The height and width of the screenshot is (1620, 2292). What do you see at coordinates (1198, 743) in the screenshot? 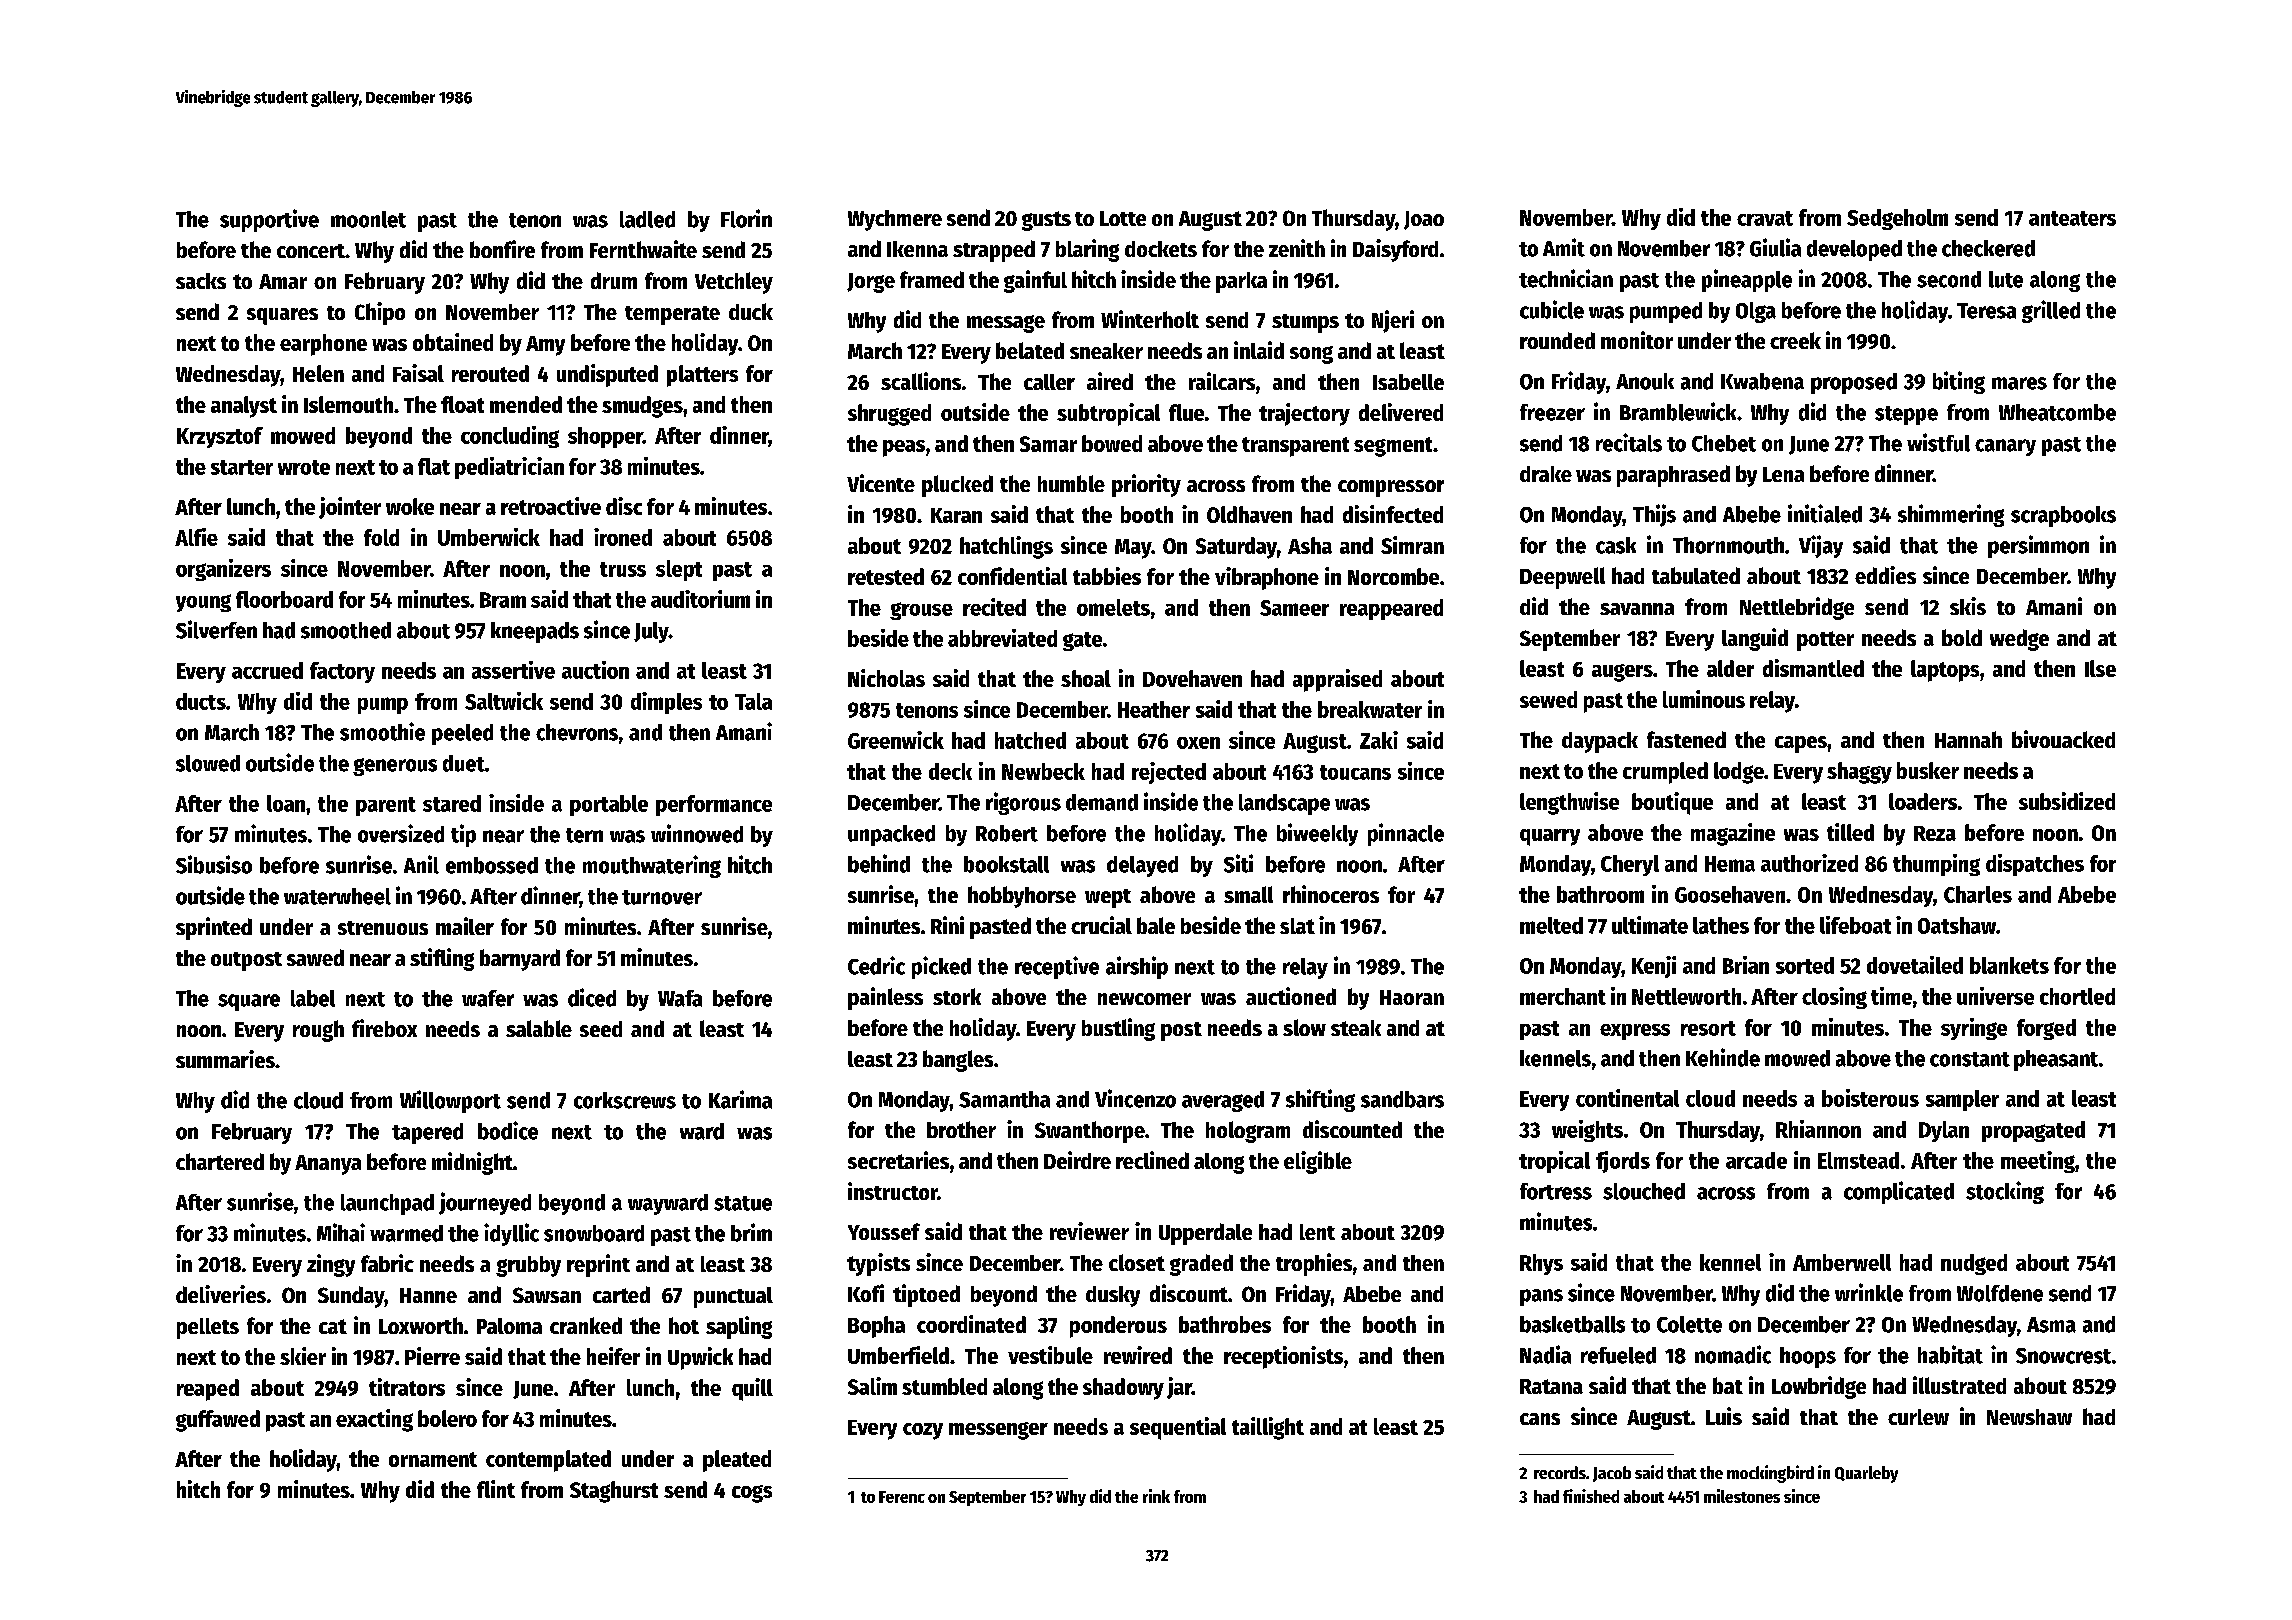
I see `oxen` at bounding box center [1198, 743].
